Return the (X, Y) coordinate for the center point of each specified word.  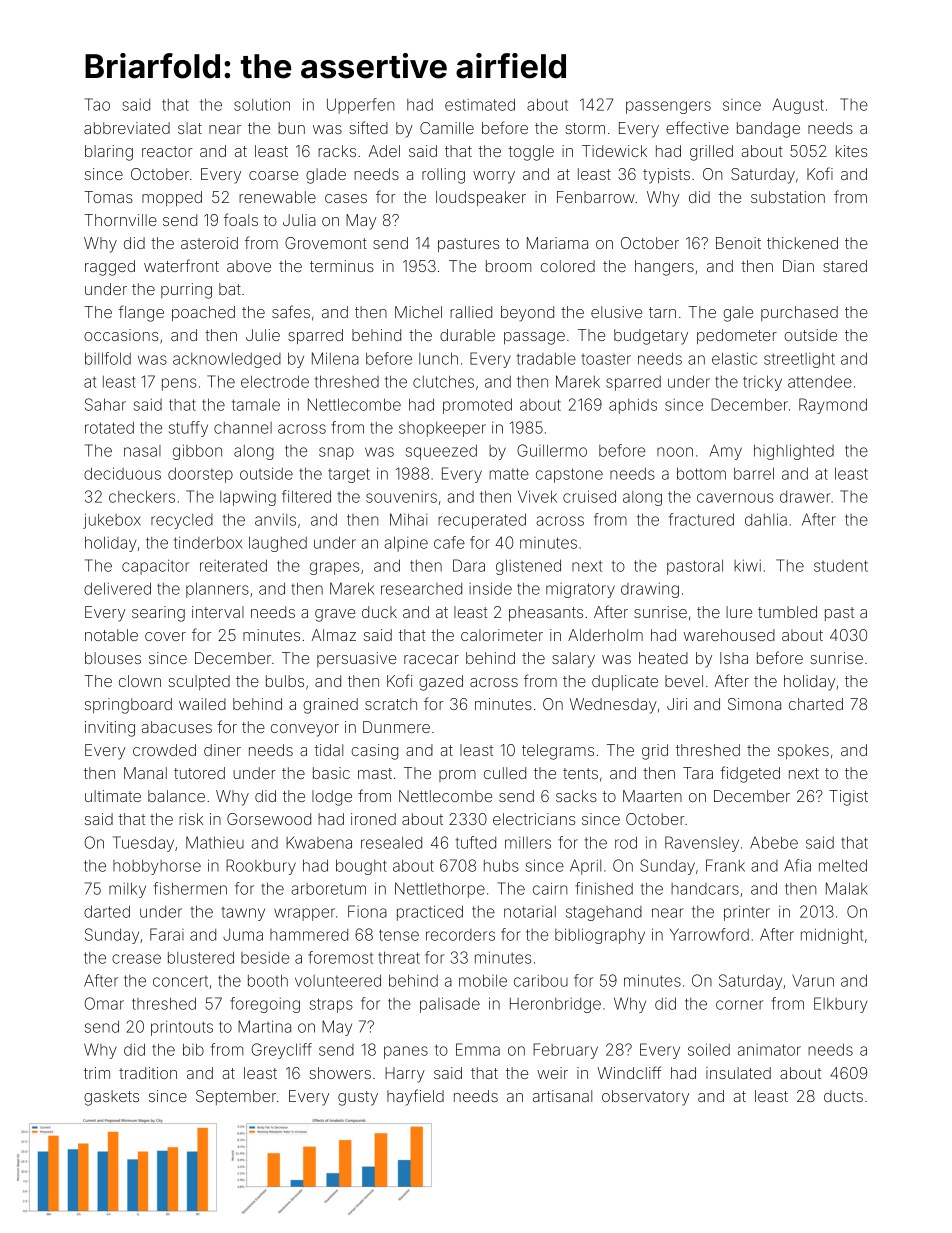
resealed (391, 842)
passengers (668, 107)
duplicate (625, 682)
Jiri (677, 704)
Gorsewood (269, 819)
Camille (447, 128)
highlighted (794, 452)
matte (509, 474)
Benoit (738, 243)
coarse (273, 175)
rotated (109, 427)
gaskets (111, 1098)
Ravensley (702, 844)
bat (230, 289)
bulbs (285, 681)
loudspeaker (481, 198)
